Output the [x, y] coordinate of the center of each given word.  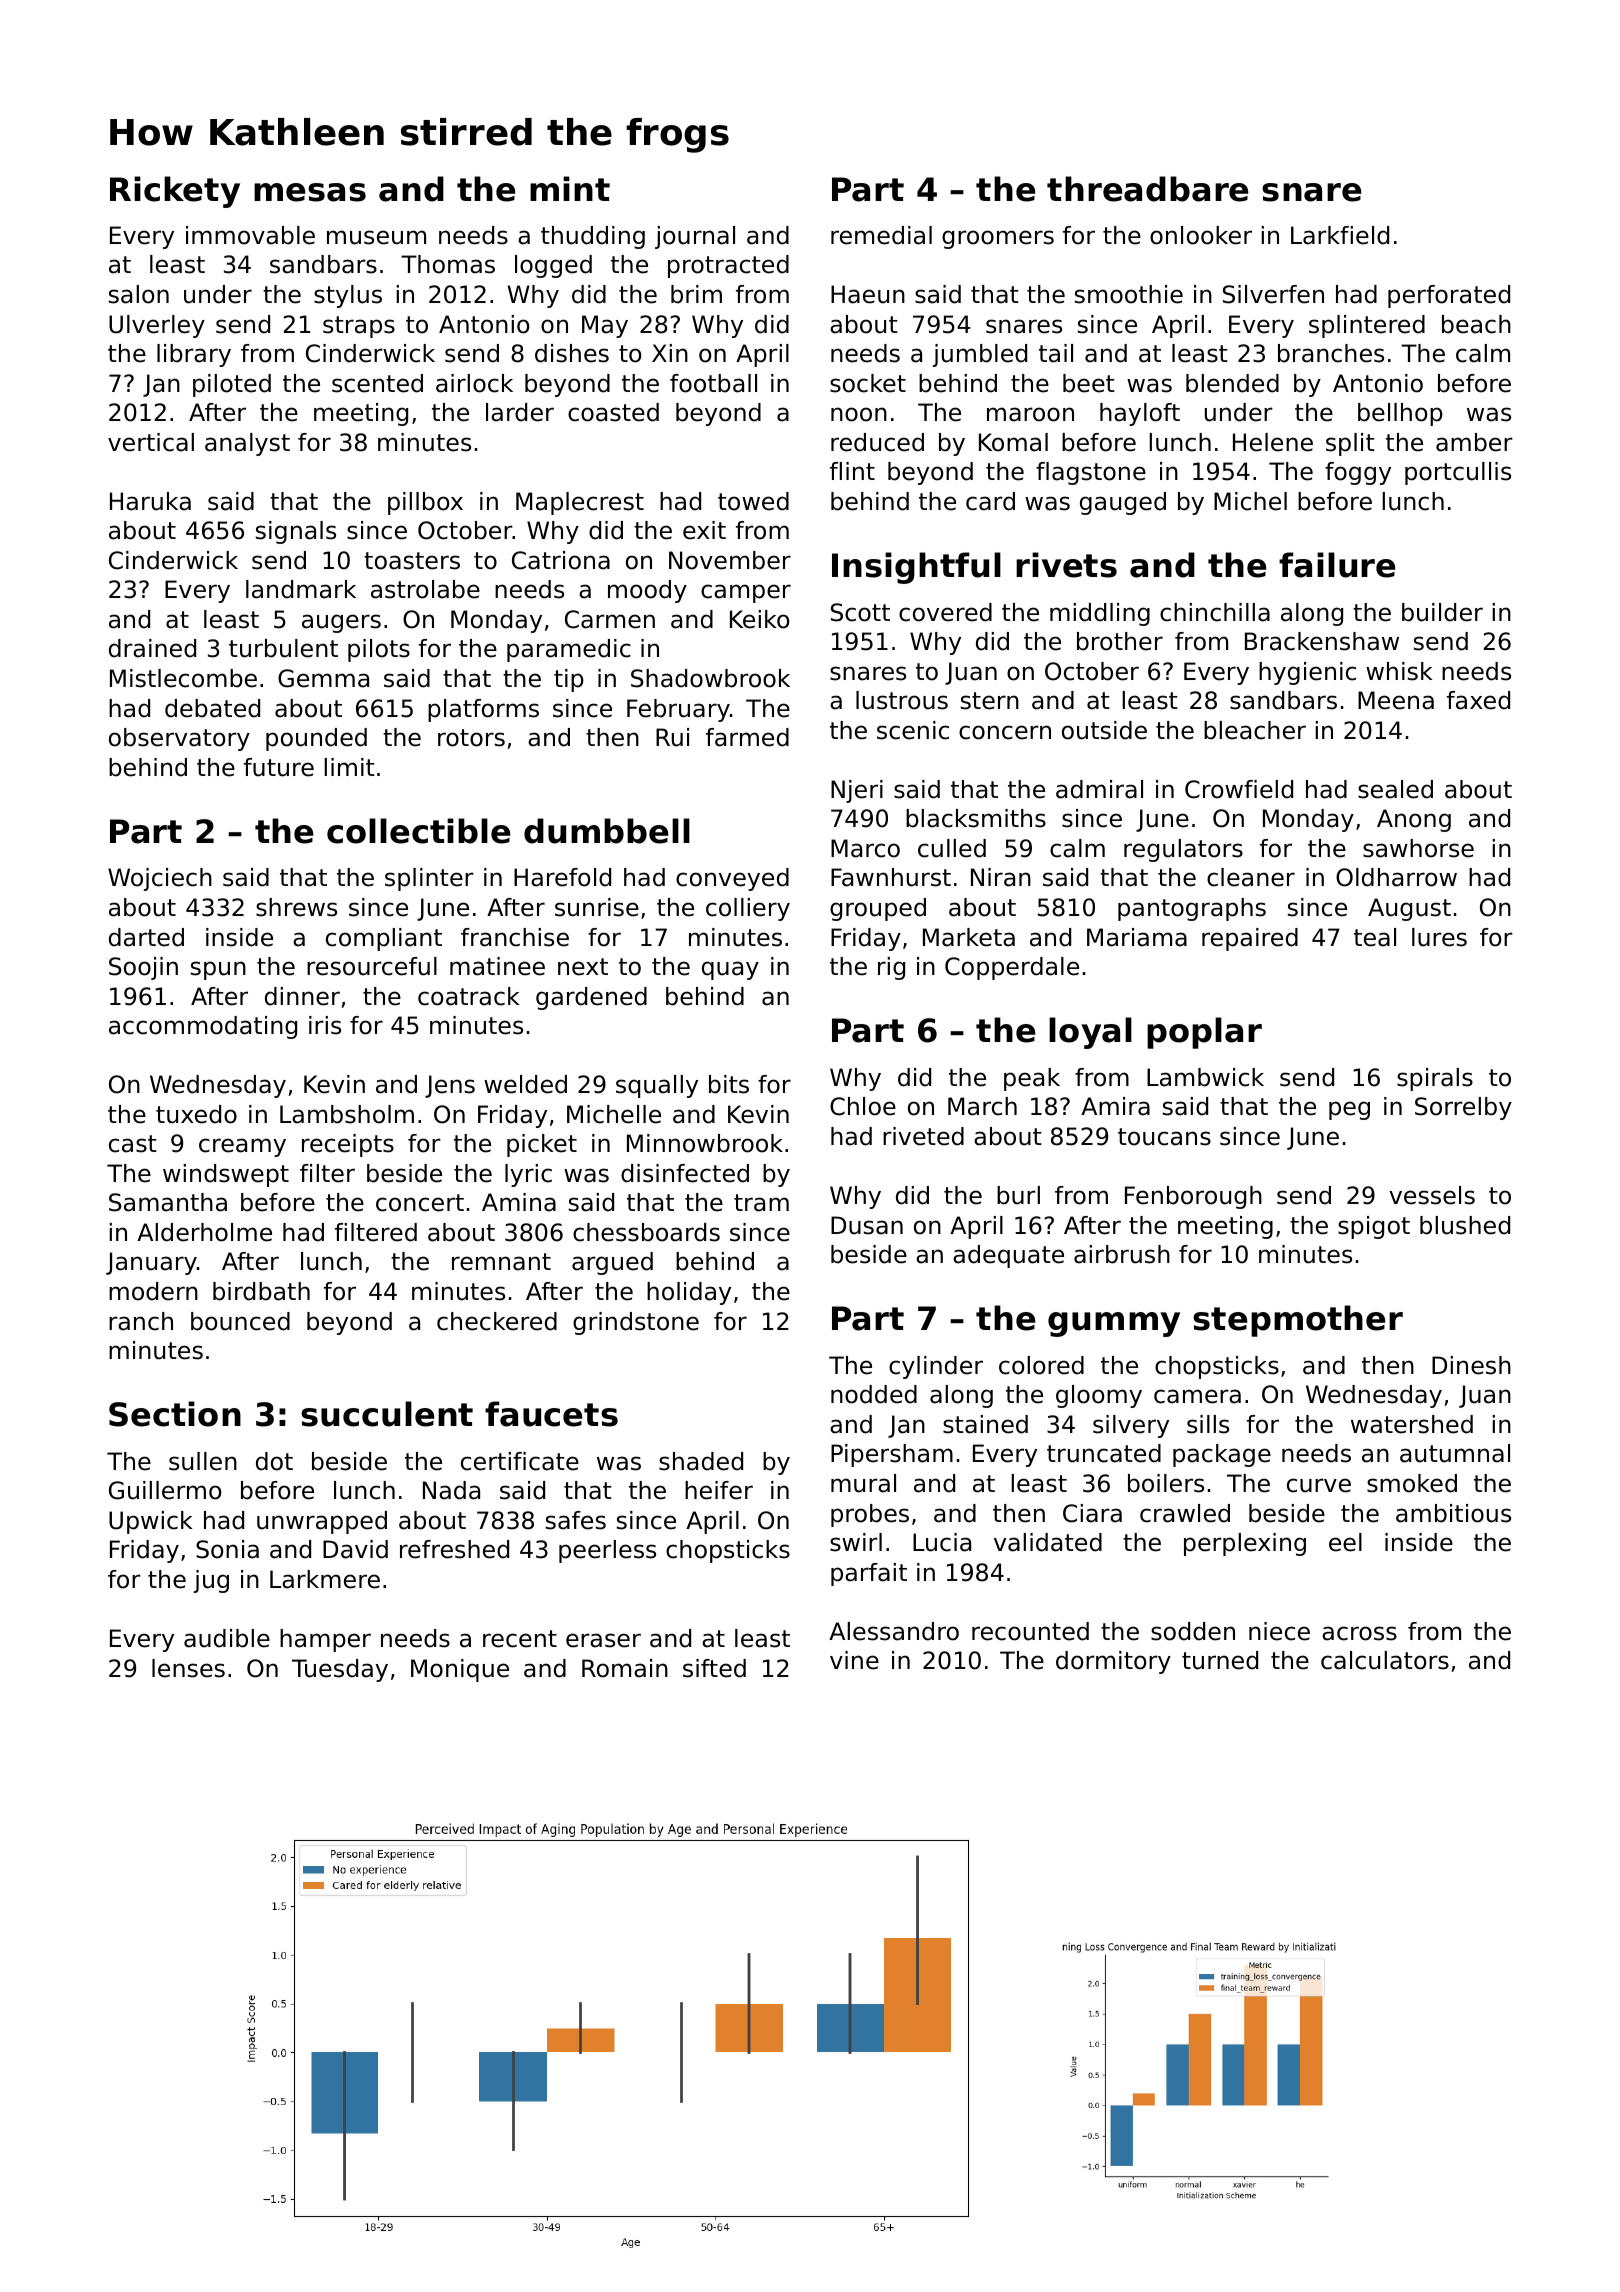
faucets [551, 1414]
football [713, 383]
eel [1345, 1542]
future [279, 767]
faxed [1478, 700]
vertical [151, 442]
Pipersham [892, 1455]
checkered [497, 1321]
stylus [348, 296]
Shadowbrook [710, 678]
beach [1476, 324]
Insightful [916, 568]
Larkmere [325, 1579]
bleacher [1255, 730]
